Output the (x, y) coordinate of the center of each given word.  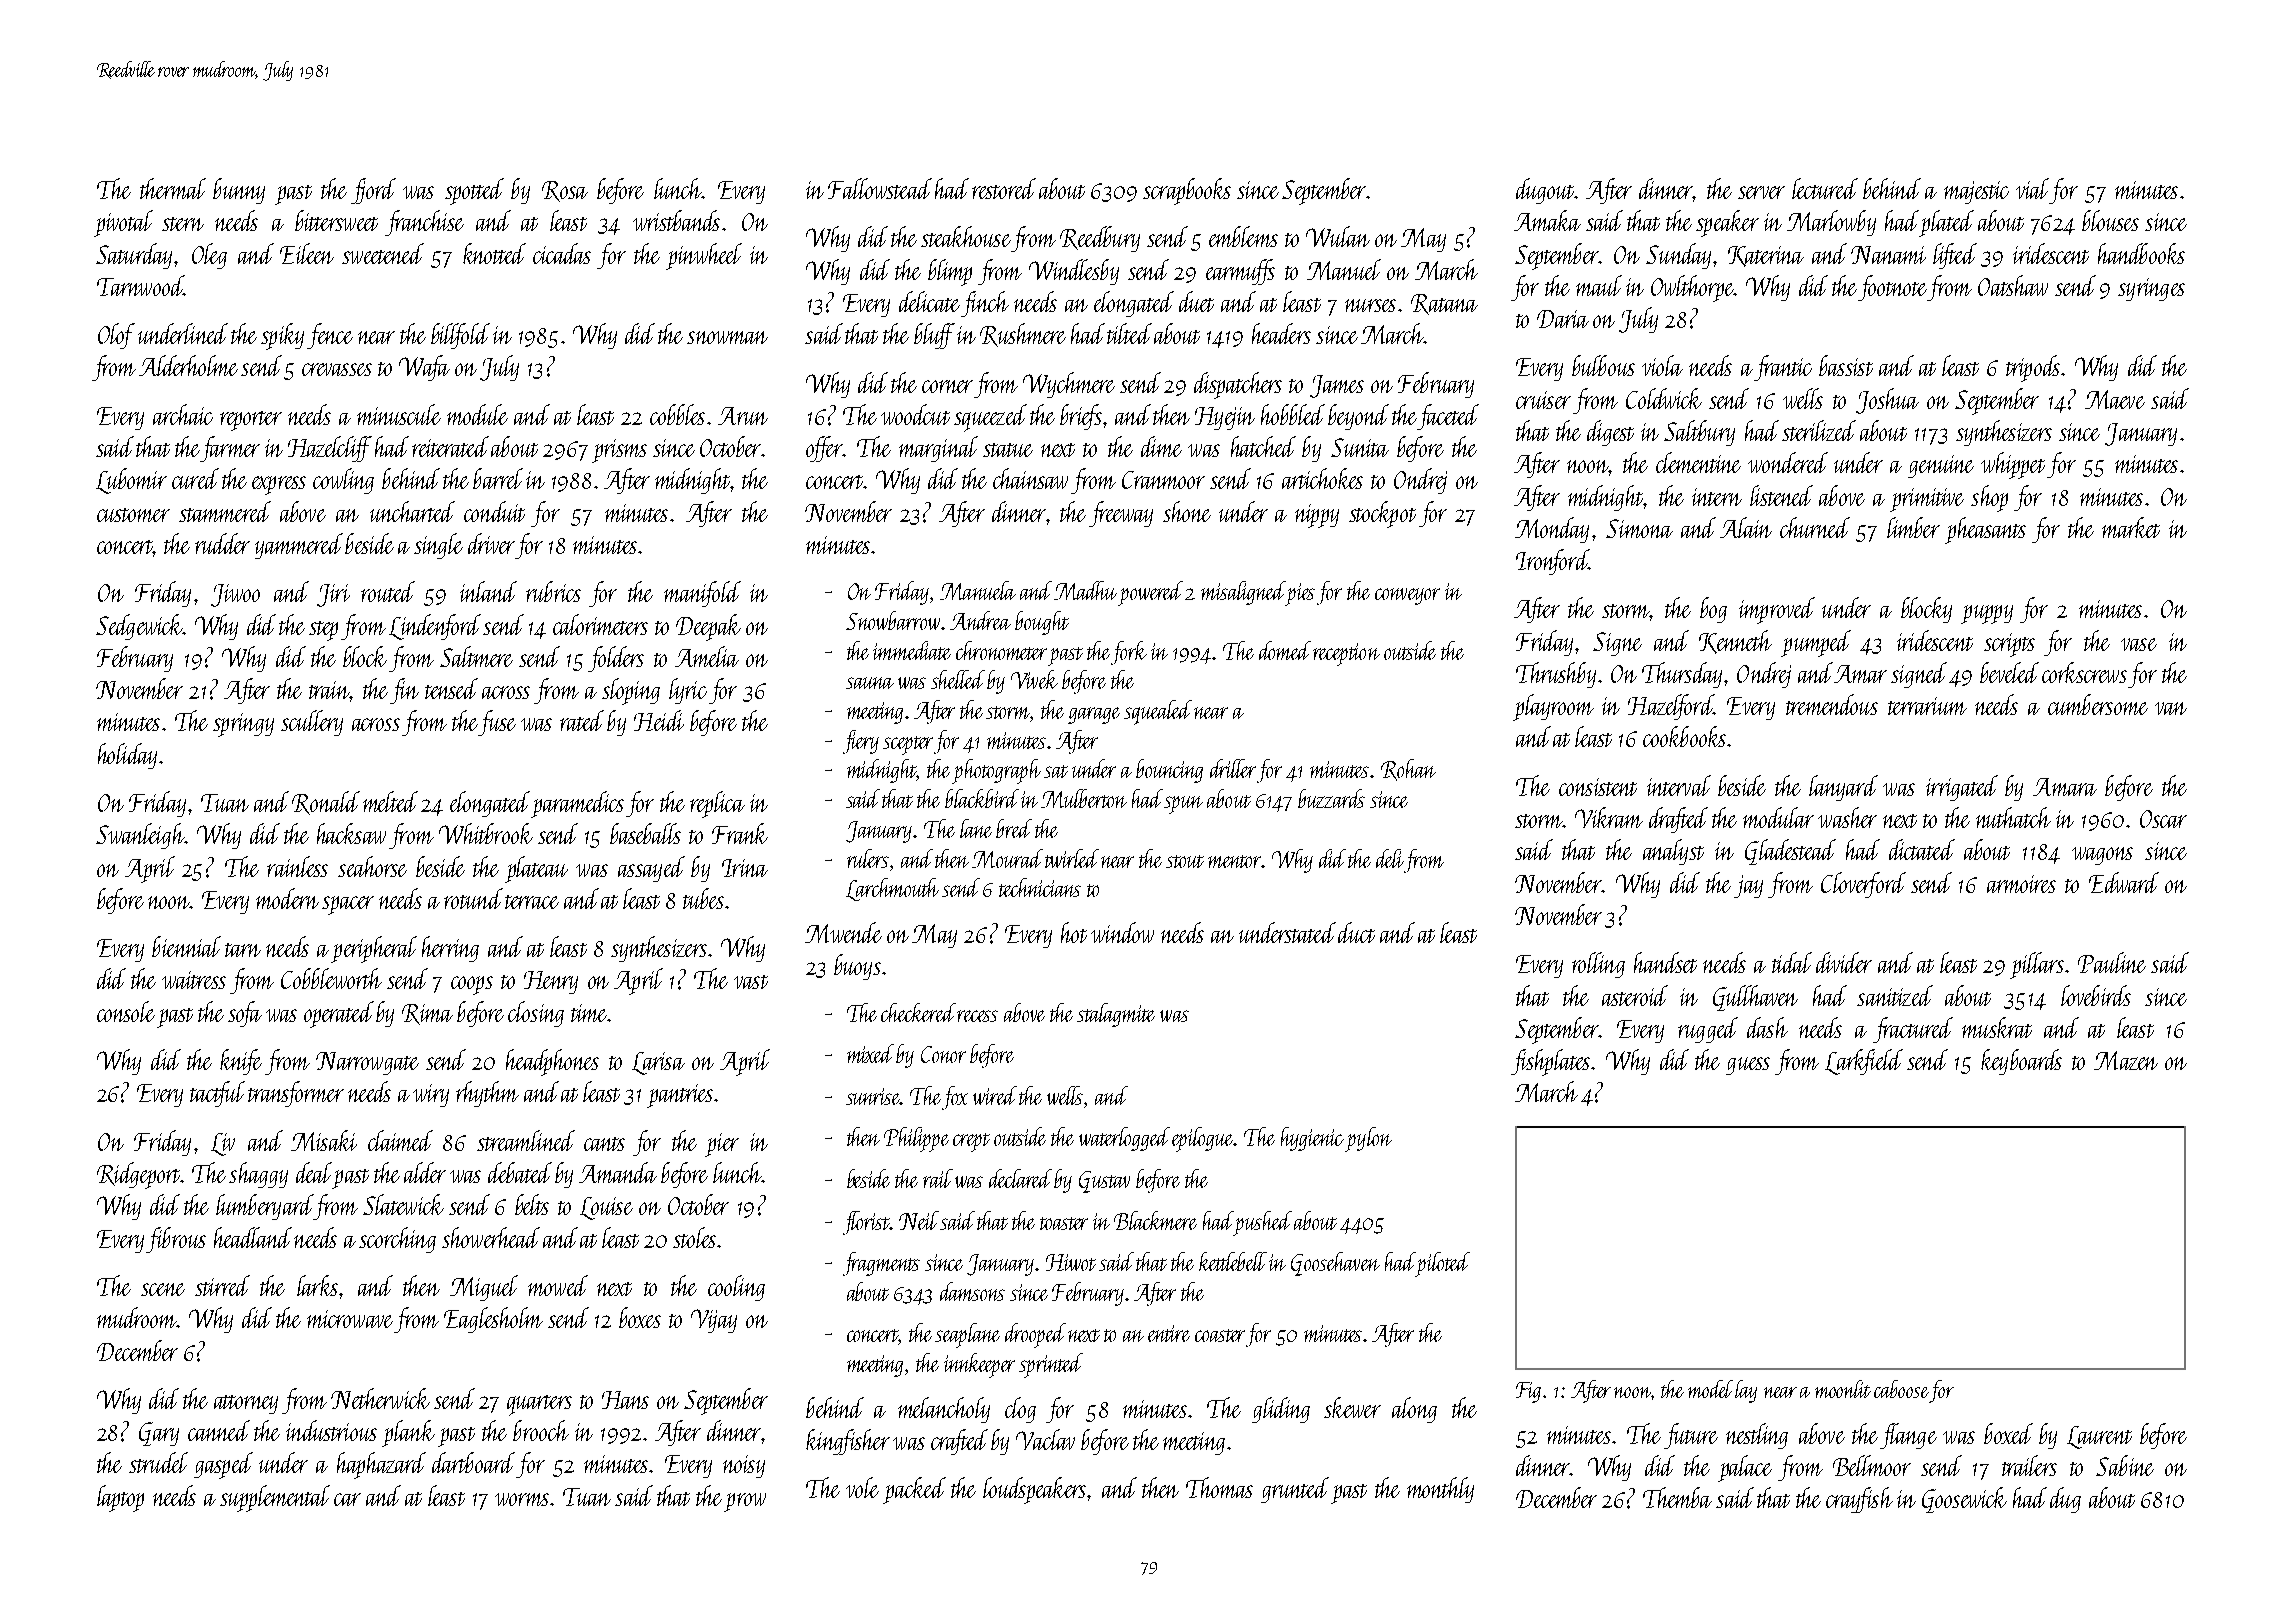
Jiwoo (235, 595)
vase (2139, 644)
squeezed (990, 418)
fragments (881, 1264)
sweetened (383, 253)
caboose (1901, 1389)
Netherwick (380, 1398)
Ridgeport (138, 1175)
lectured (1825, 188)
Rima (427, 1014)
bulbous (1603, 365)
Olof (116, 336)
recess (977, 1016)
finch (985, 304)
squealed (1158, 712)
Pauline (2112, 962)
